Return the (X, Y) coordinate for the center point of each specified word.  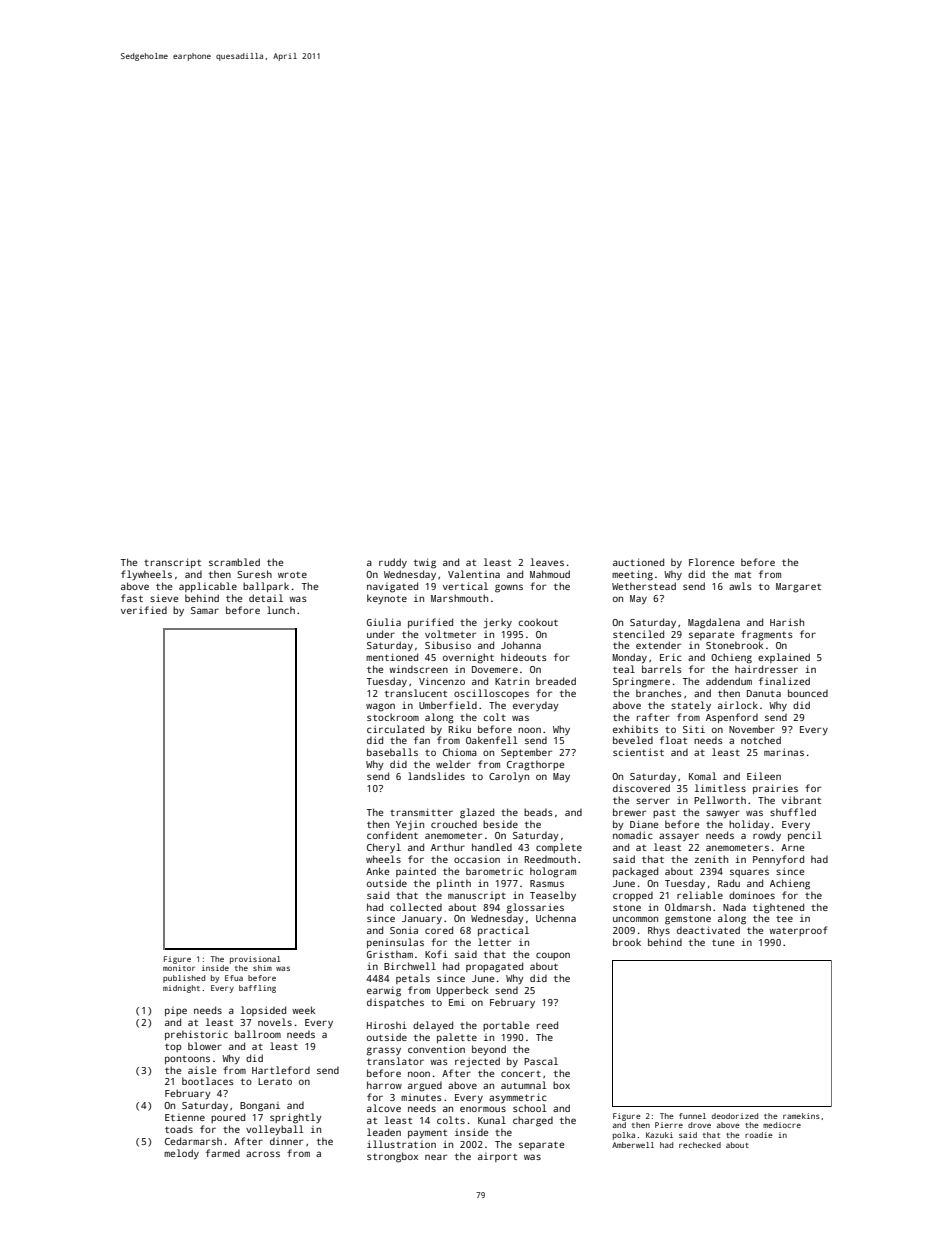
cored (439, 930)
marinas (784, 752)
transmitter (421, 812)
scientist (638, 752)
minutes (421, 1097)
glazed (477, 813)
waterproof (798, 931)
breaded (556, 681)
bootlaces (208, 1081)
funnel (692, 1116)
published (184, 979)
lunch (281, 610)
